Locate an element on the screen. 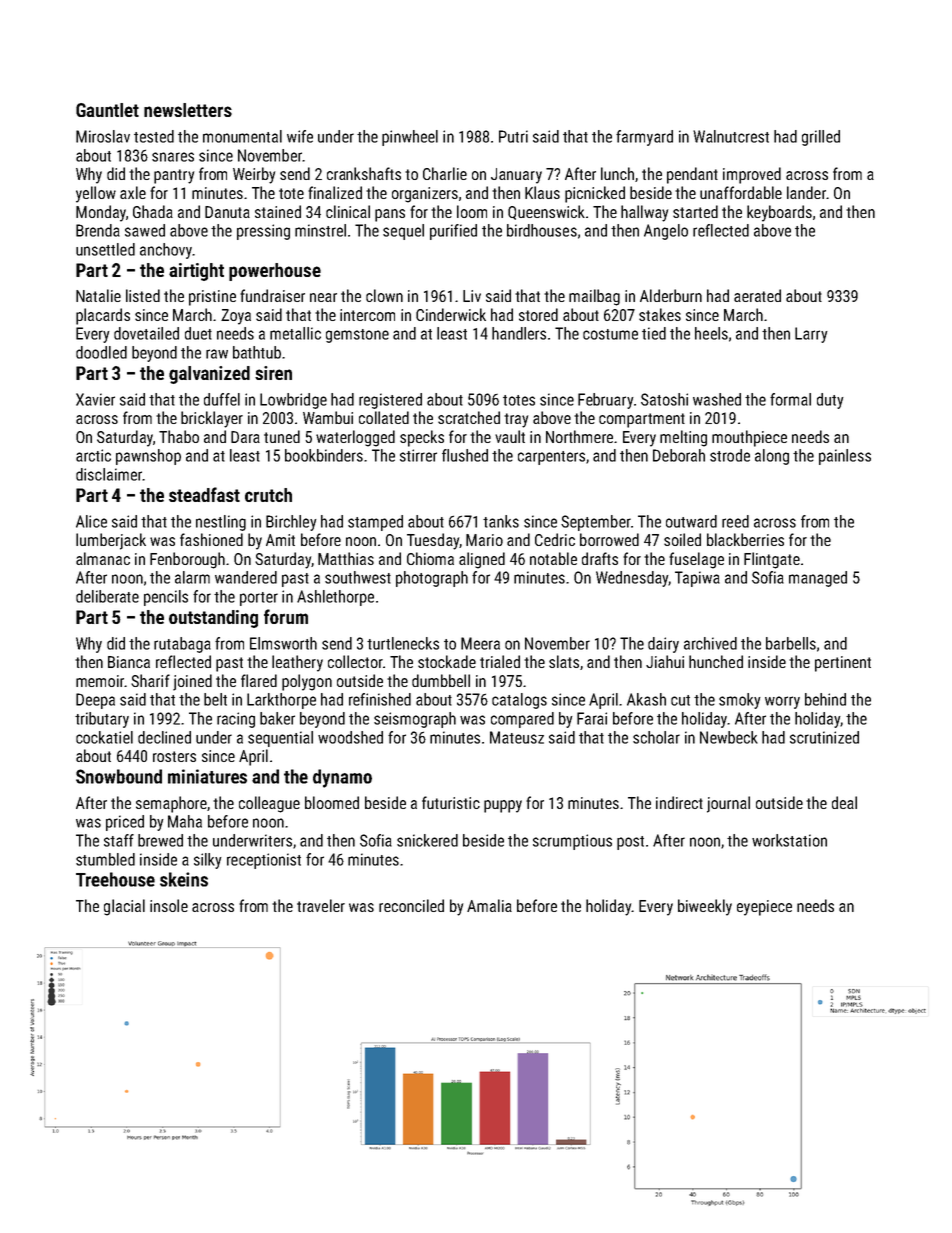 This screenshot has width=952, height=1233. sequel is located at coordinates (403, 232).
